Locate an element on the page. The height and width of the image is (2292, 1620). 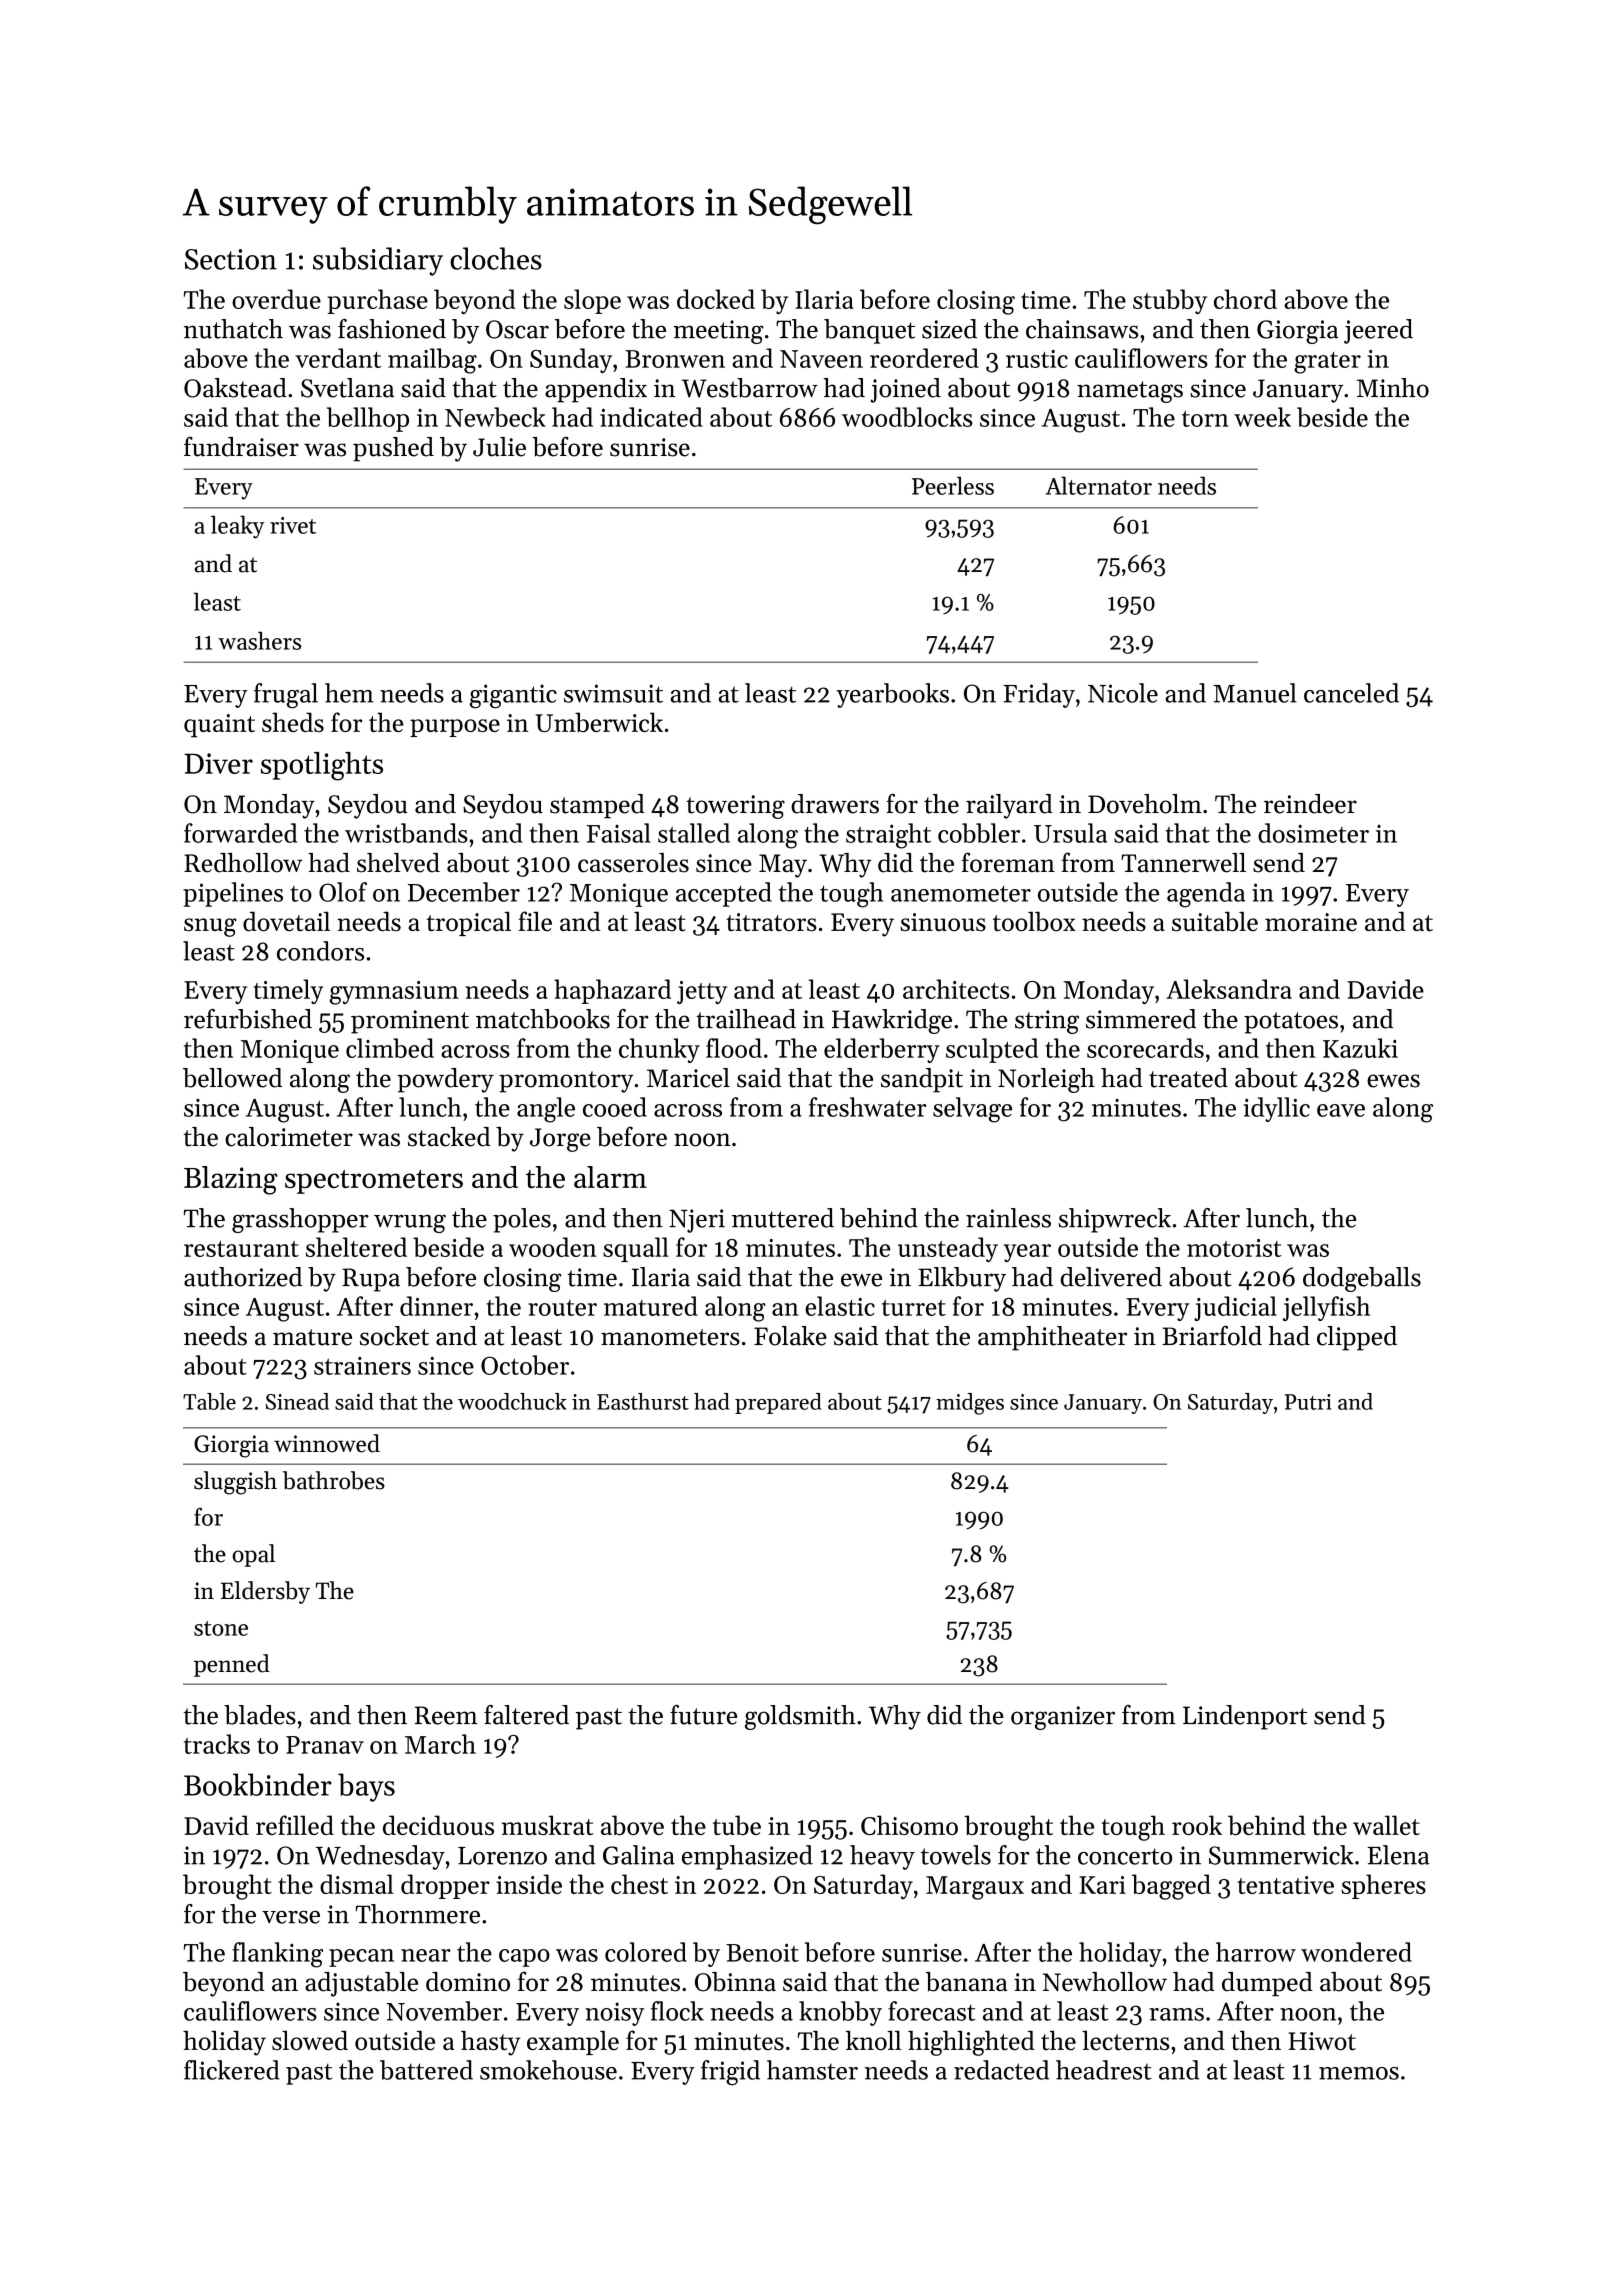
docked is located at coordinates (716, 299).
